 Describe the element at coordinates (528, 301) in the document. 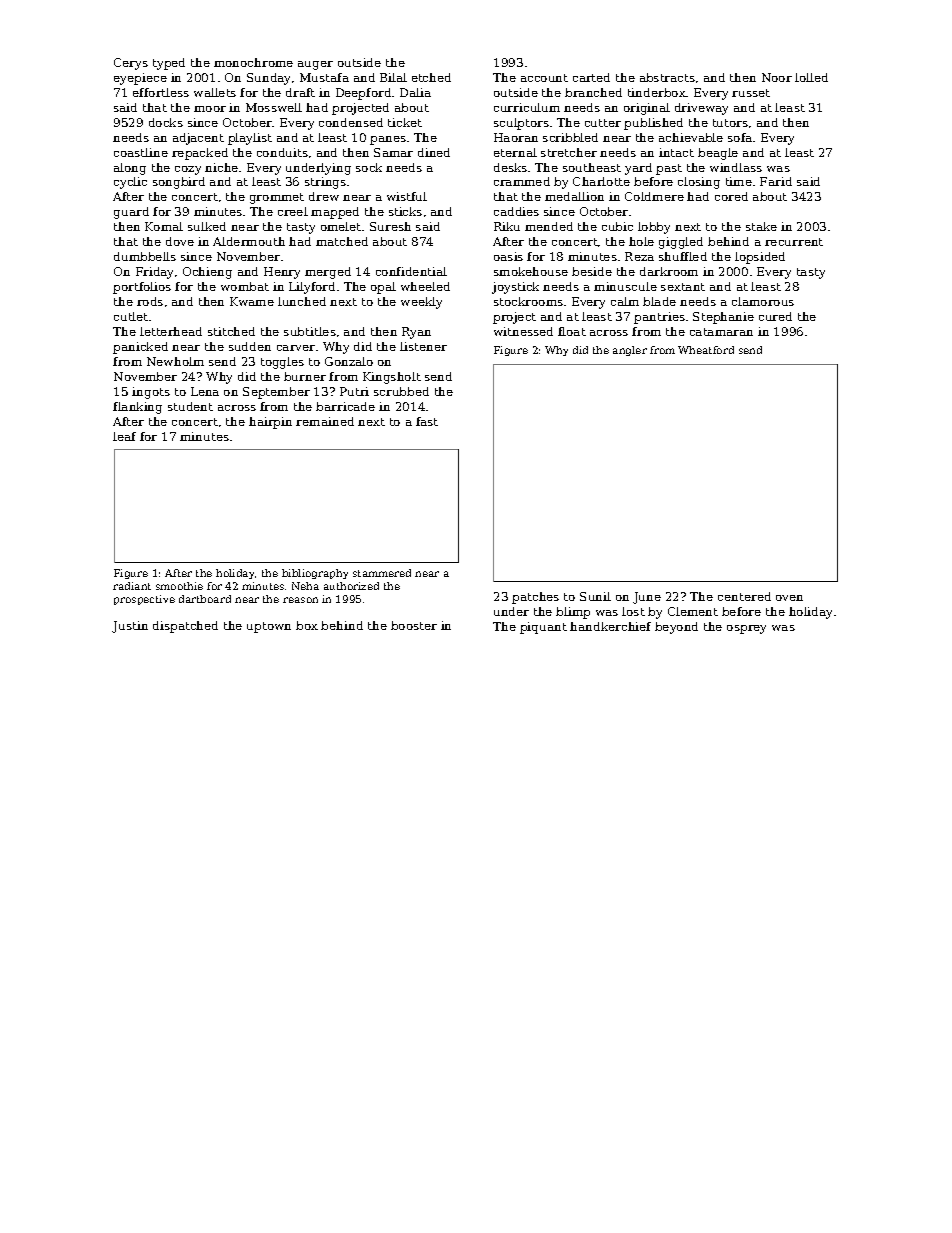

I see `stockrooms` at that location.
